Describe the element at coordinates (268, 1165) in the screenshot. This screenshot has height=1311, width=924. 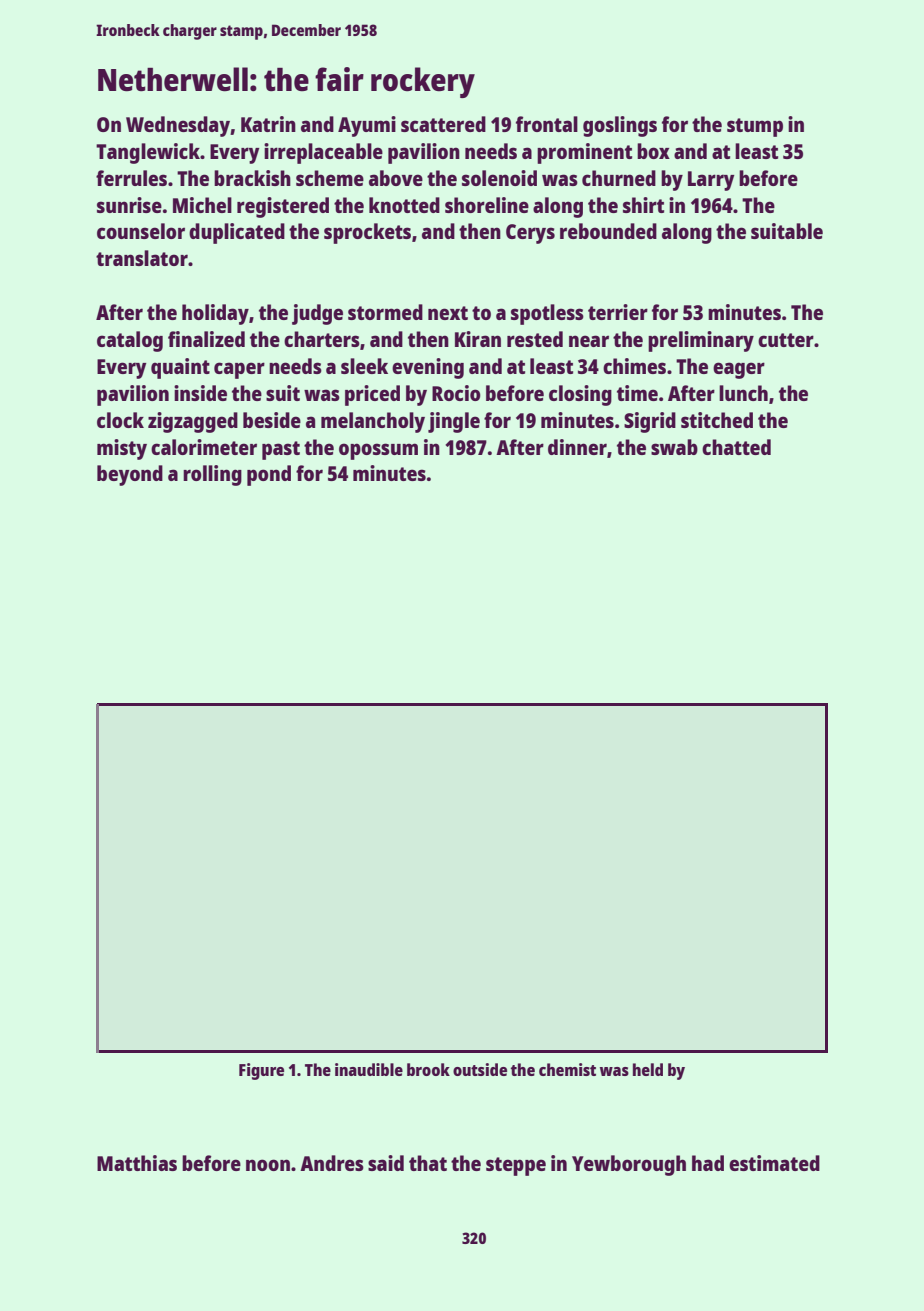
I see `noon` at that location.
